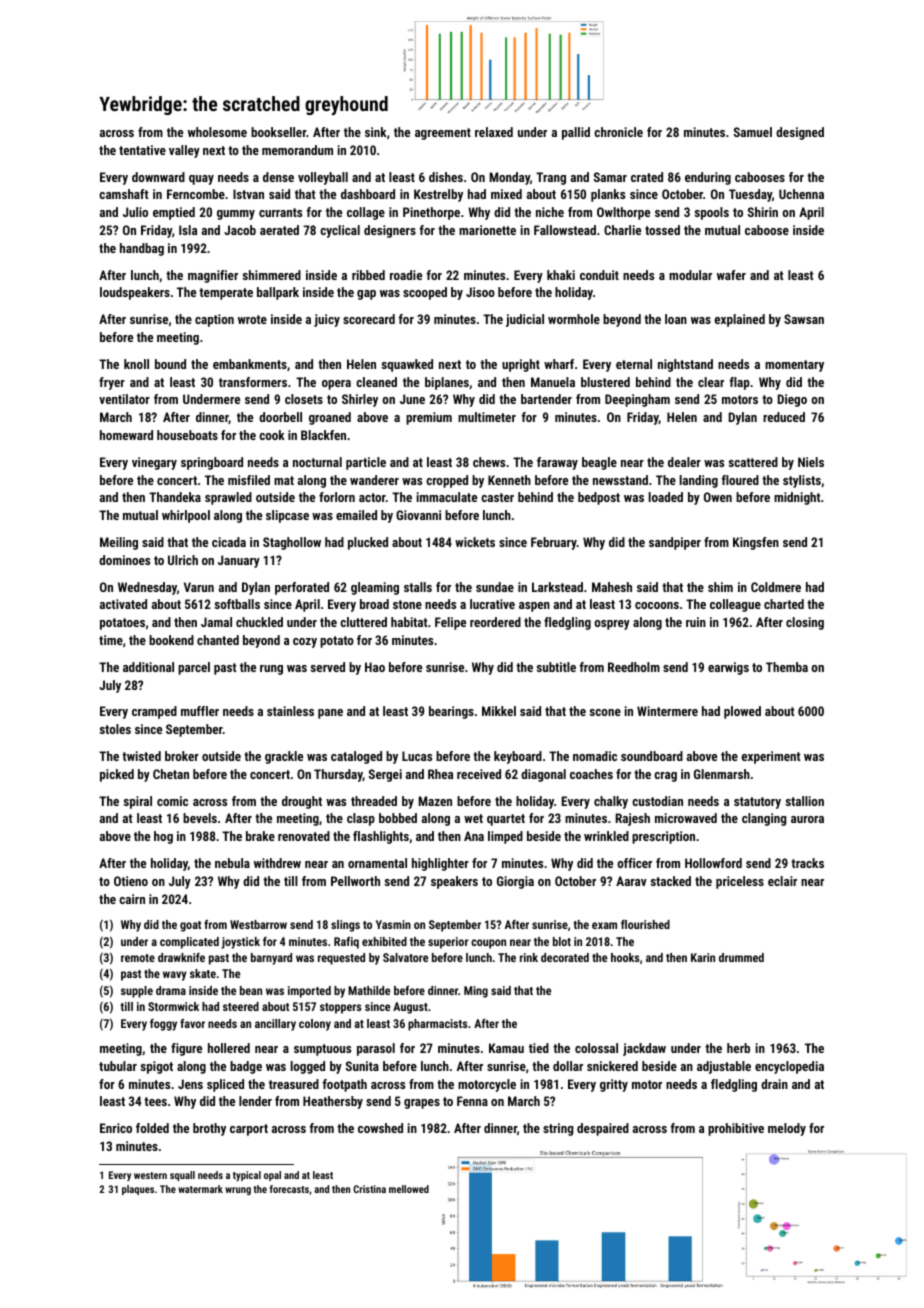 The image size is (924, 1308). What do you see at coordinates (667, 711) in the image?
I see `Wintermere` at bounding box center [667, 711].
